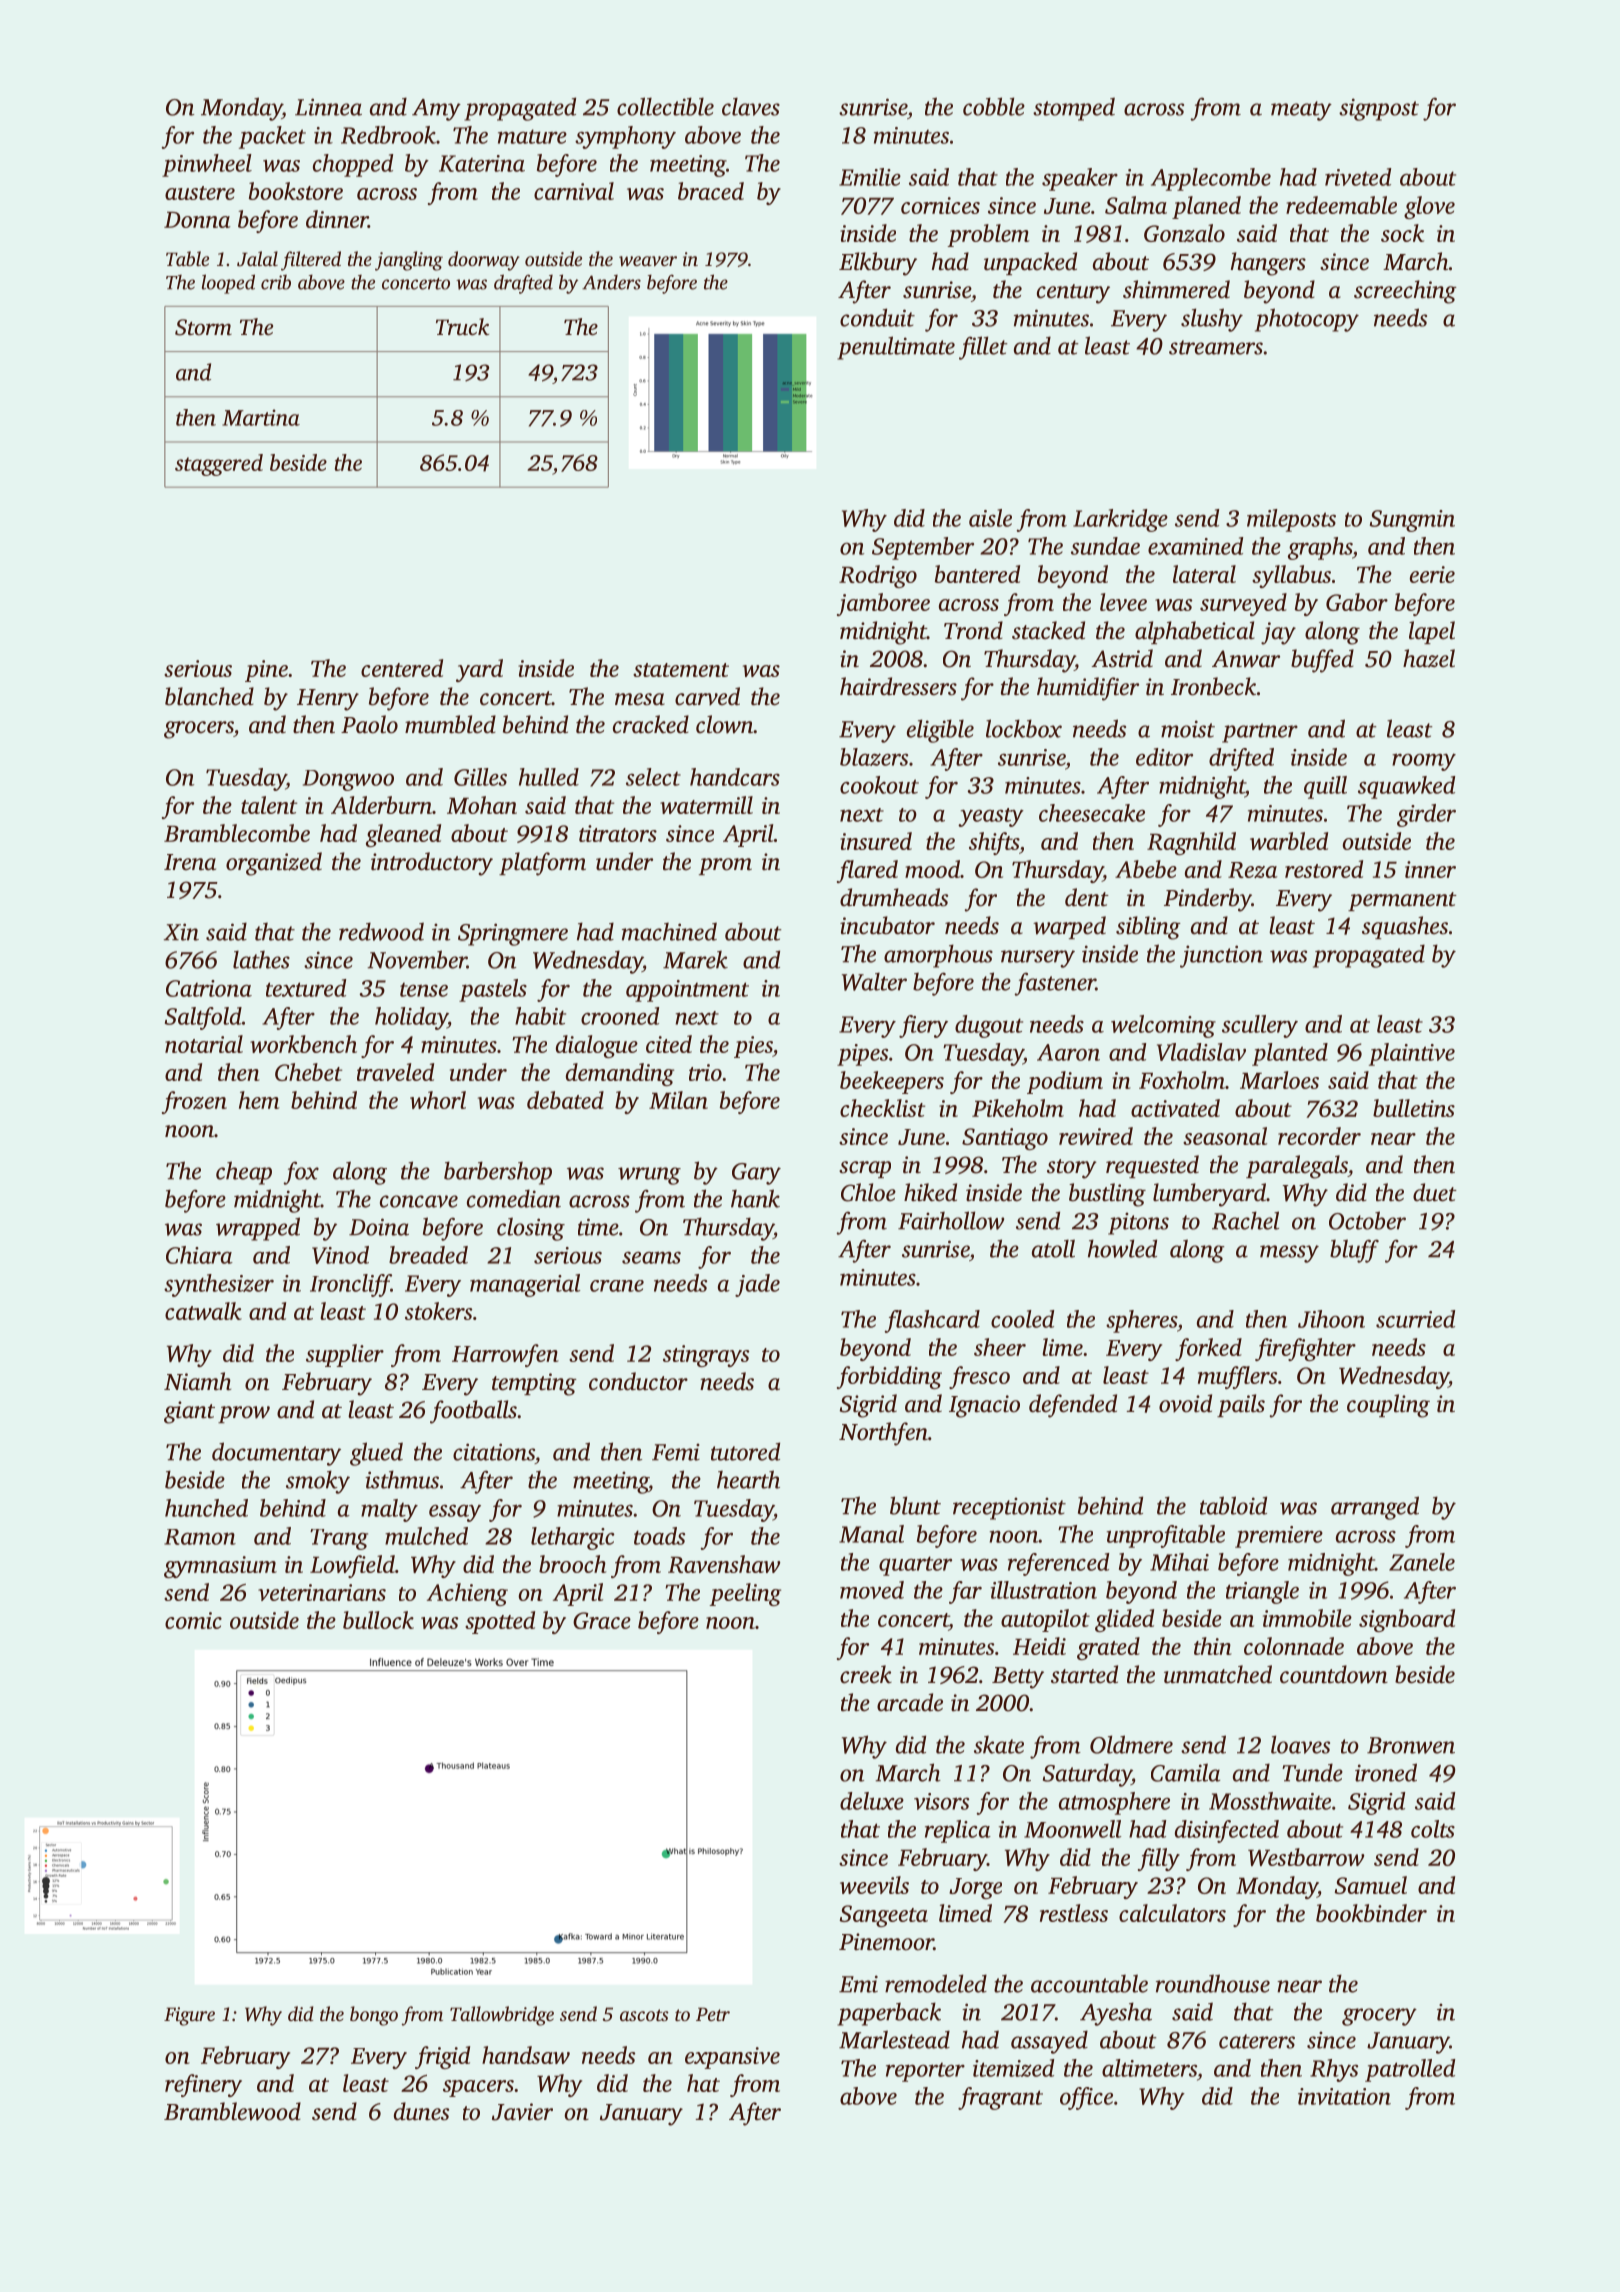 The image size is (1620, 2292). I want to click on pinwheel, so click(207, 165).
